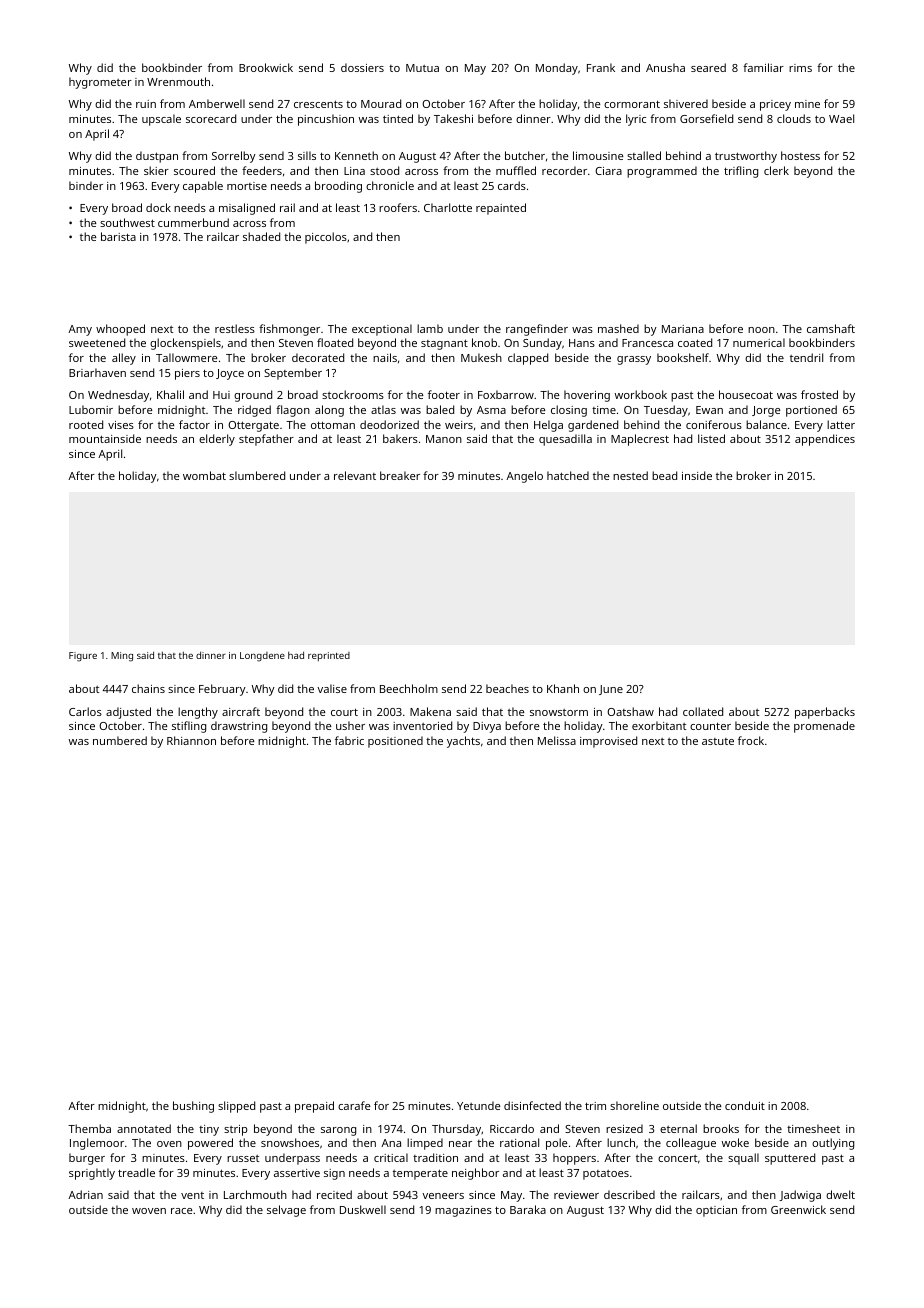  I want to click on Mutua, so click(422, 68).
